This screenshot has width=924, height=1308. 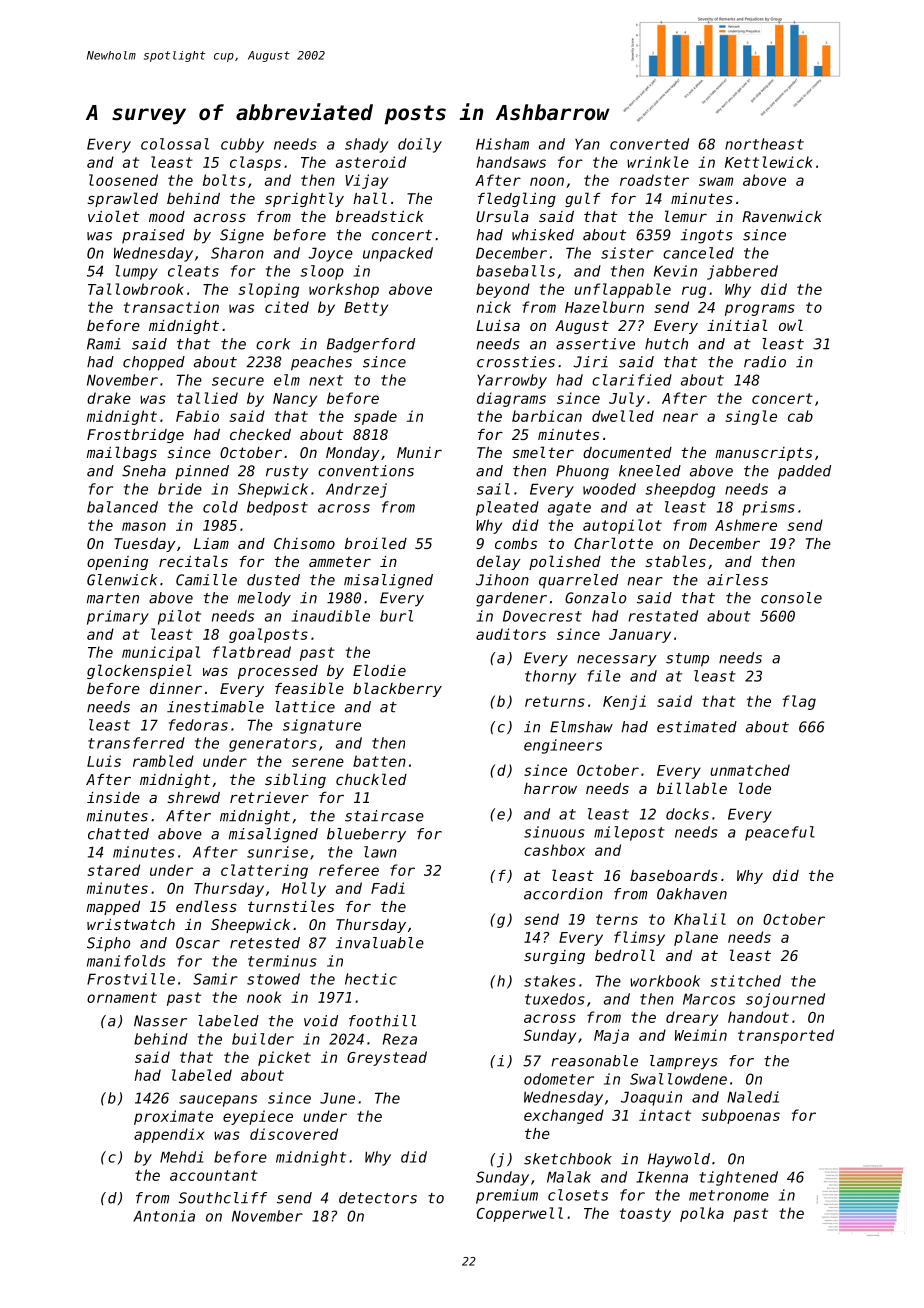 I want to click on tuxedos, so click(x=555, y=999).
